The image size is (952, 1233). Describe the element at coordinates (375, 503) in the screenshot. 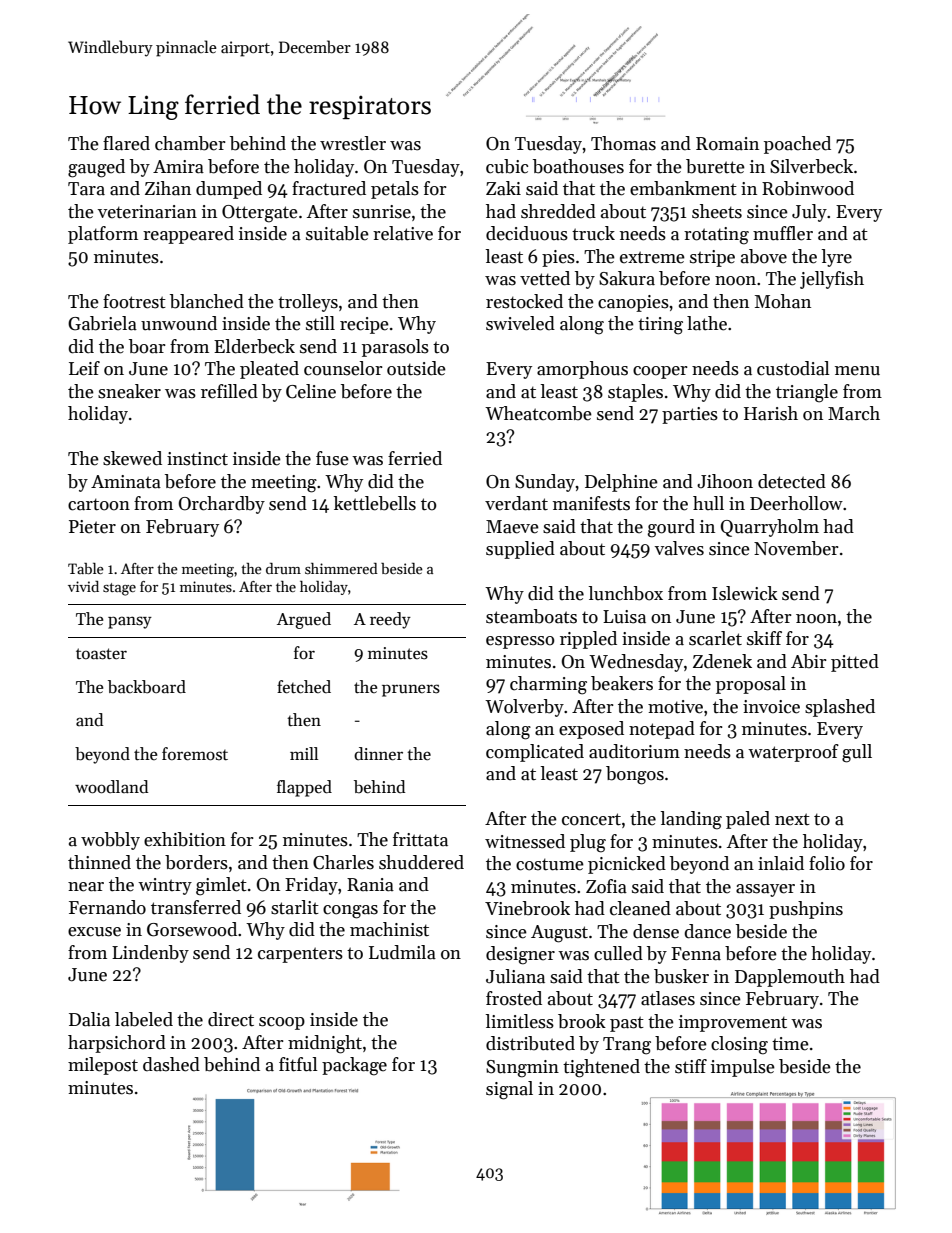

I see `kettlebells` at that location.
